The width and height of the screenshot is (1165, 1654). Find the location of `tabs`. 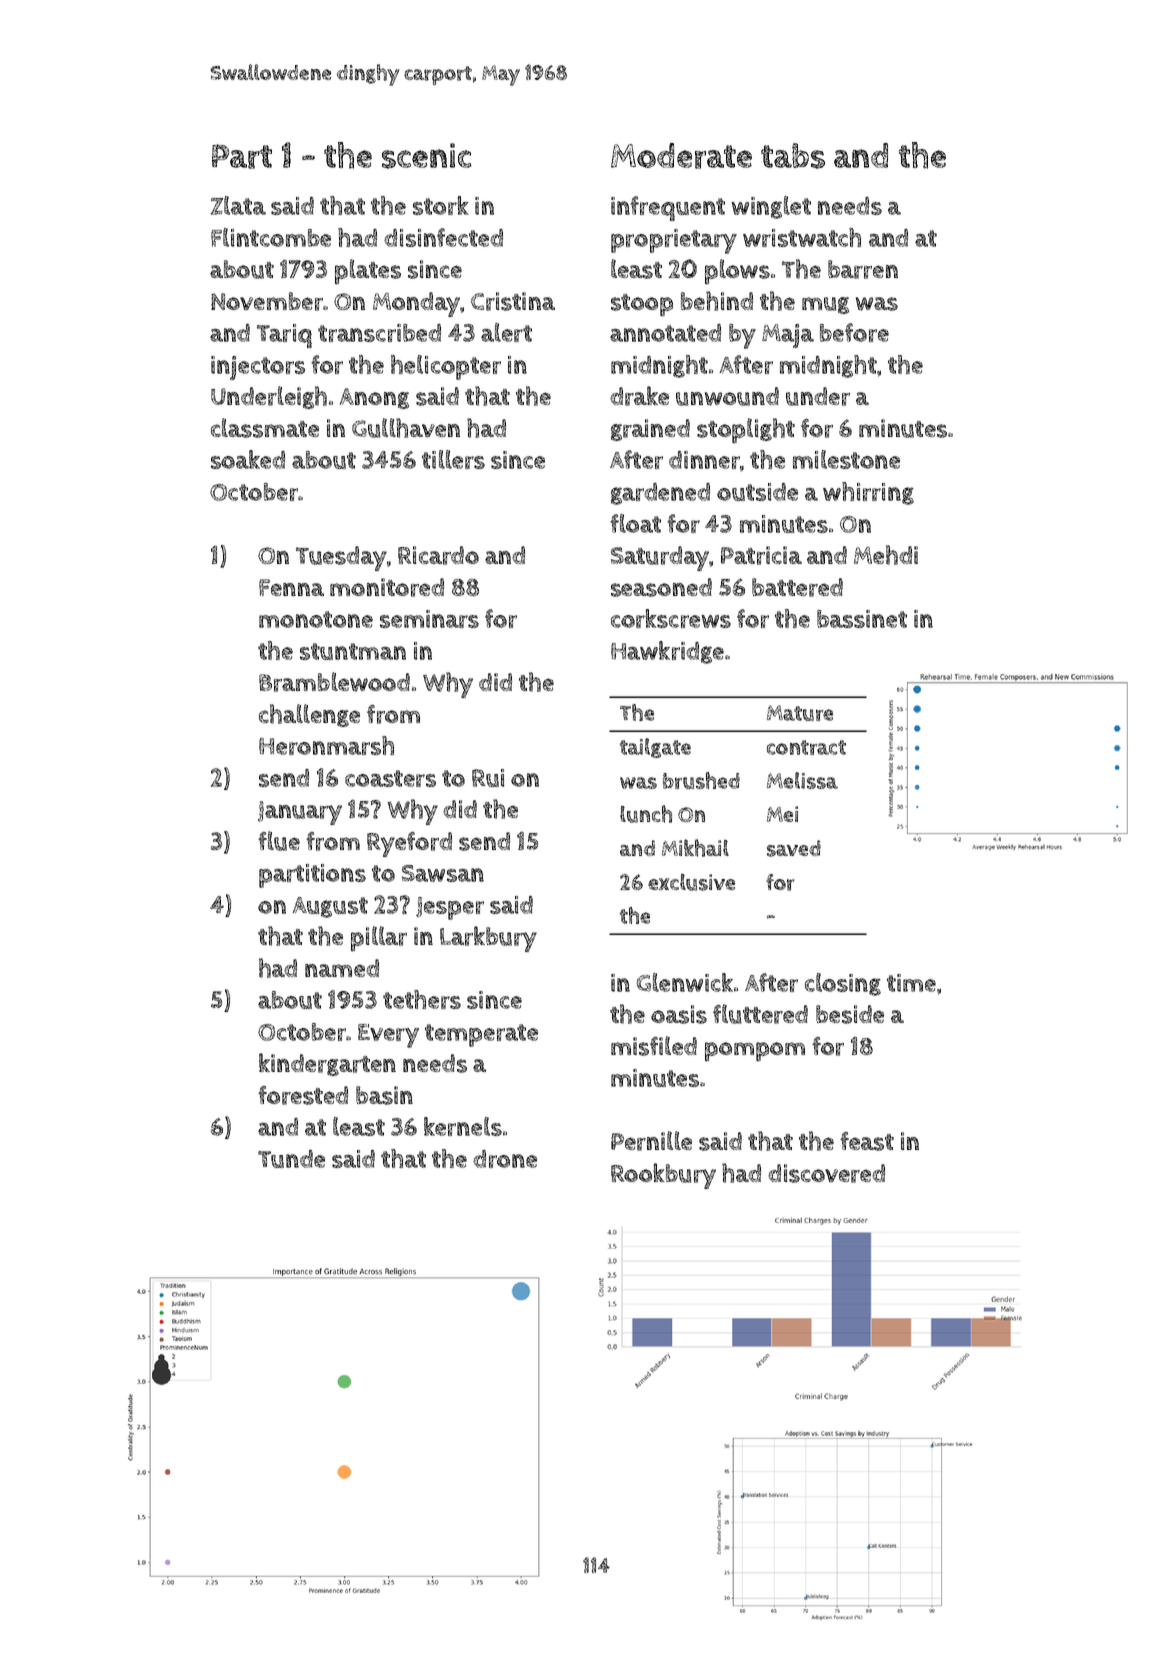

tabs is located at coordinates (793, 156).
